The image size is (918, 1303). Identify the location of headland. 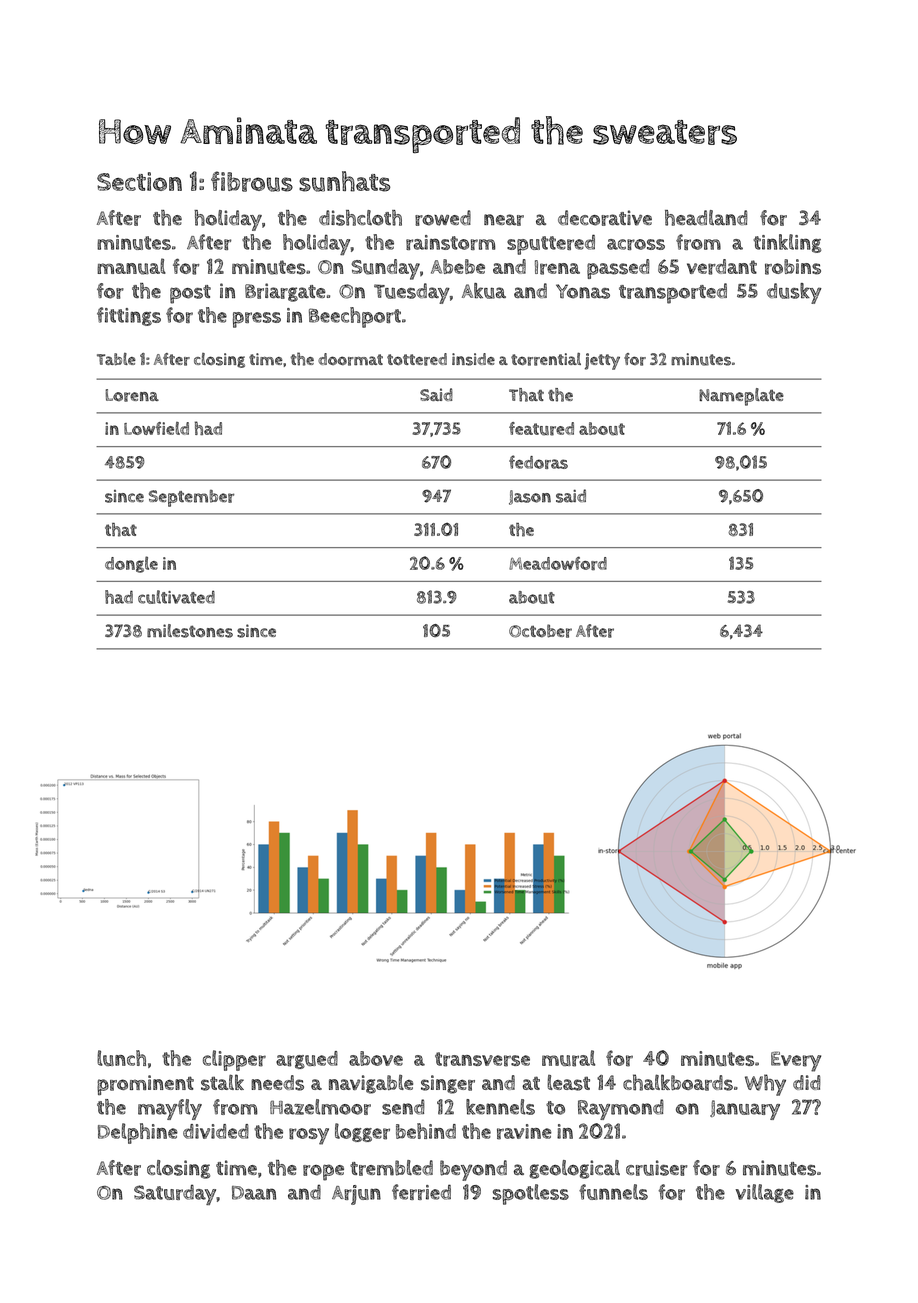
(706, 218).
